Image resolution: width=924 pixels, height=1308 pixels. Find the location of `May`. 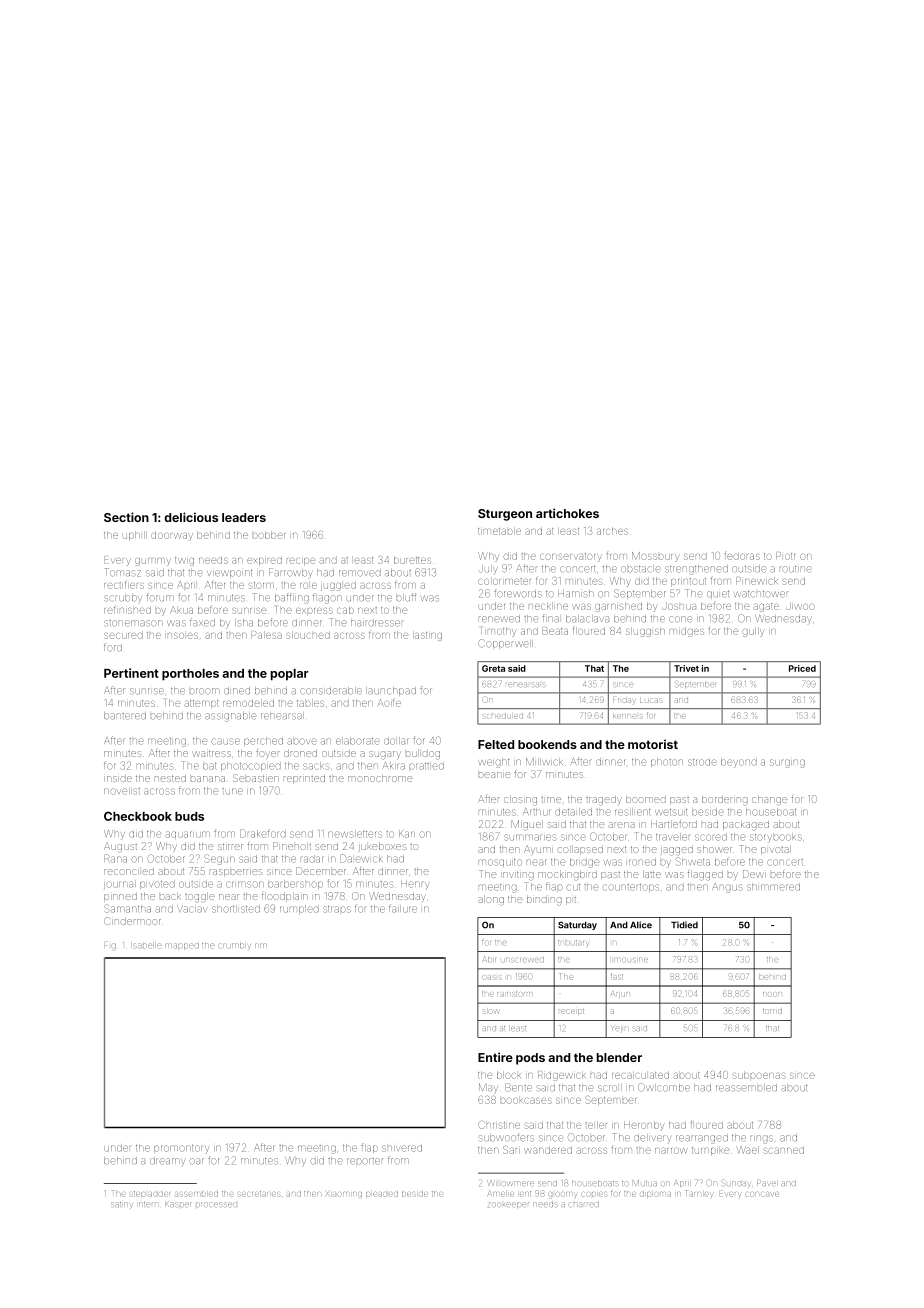

May is located at coordinates (488, 1088).
